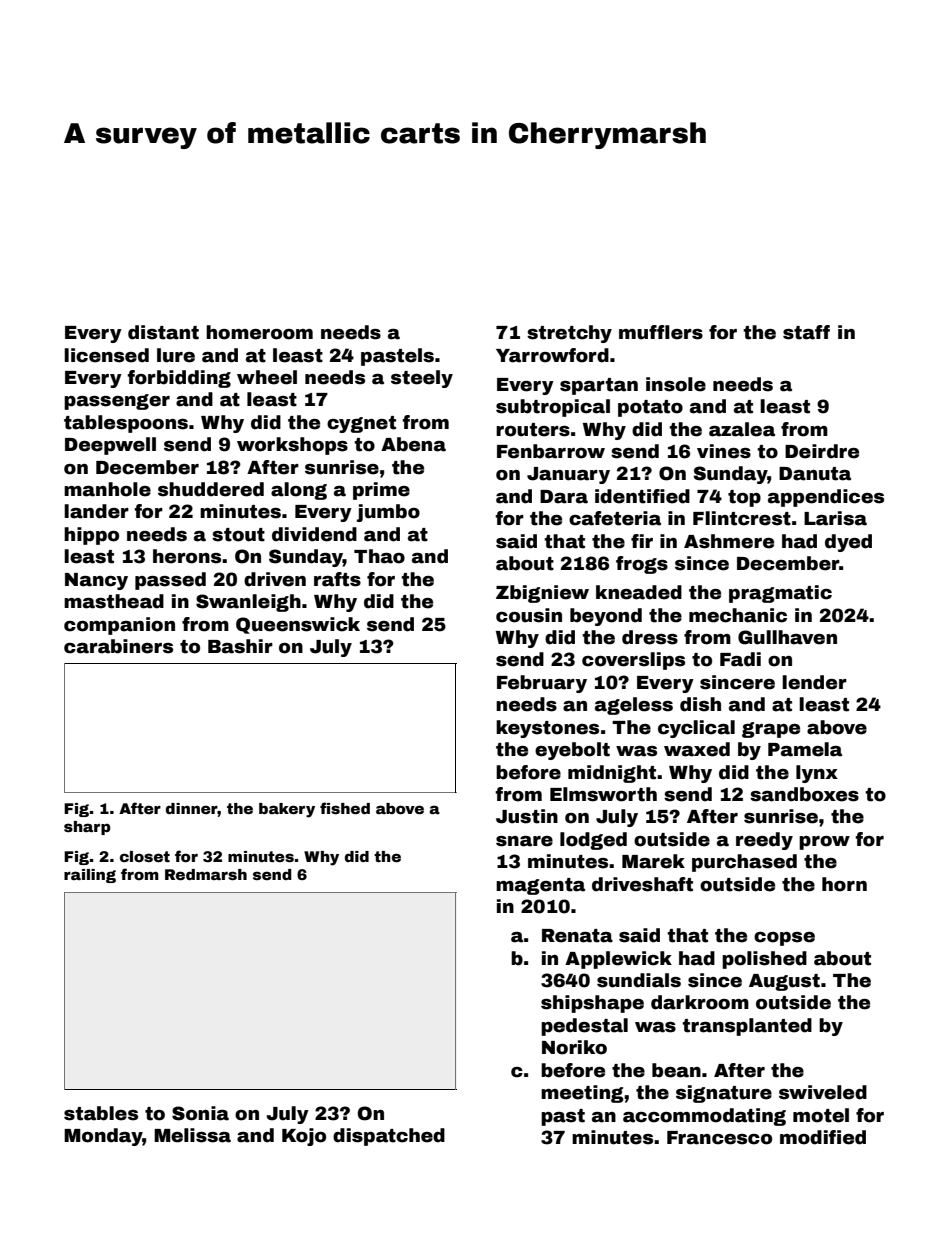  Describe the element at coordinates (592, 1004) in the document. I see `shipshape` at that location.
